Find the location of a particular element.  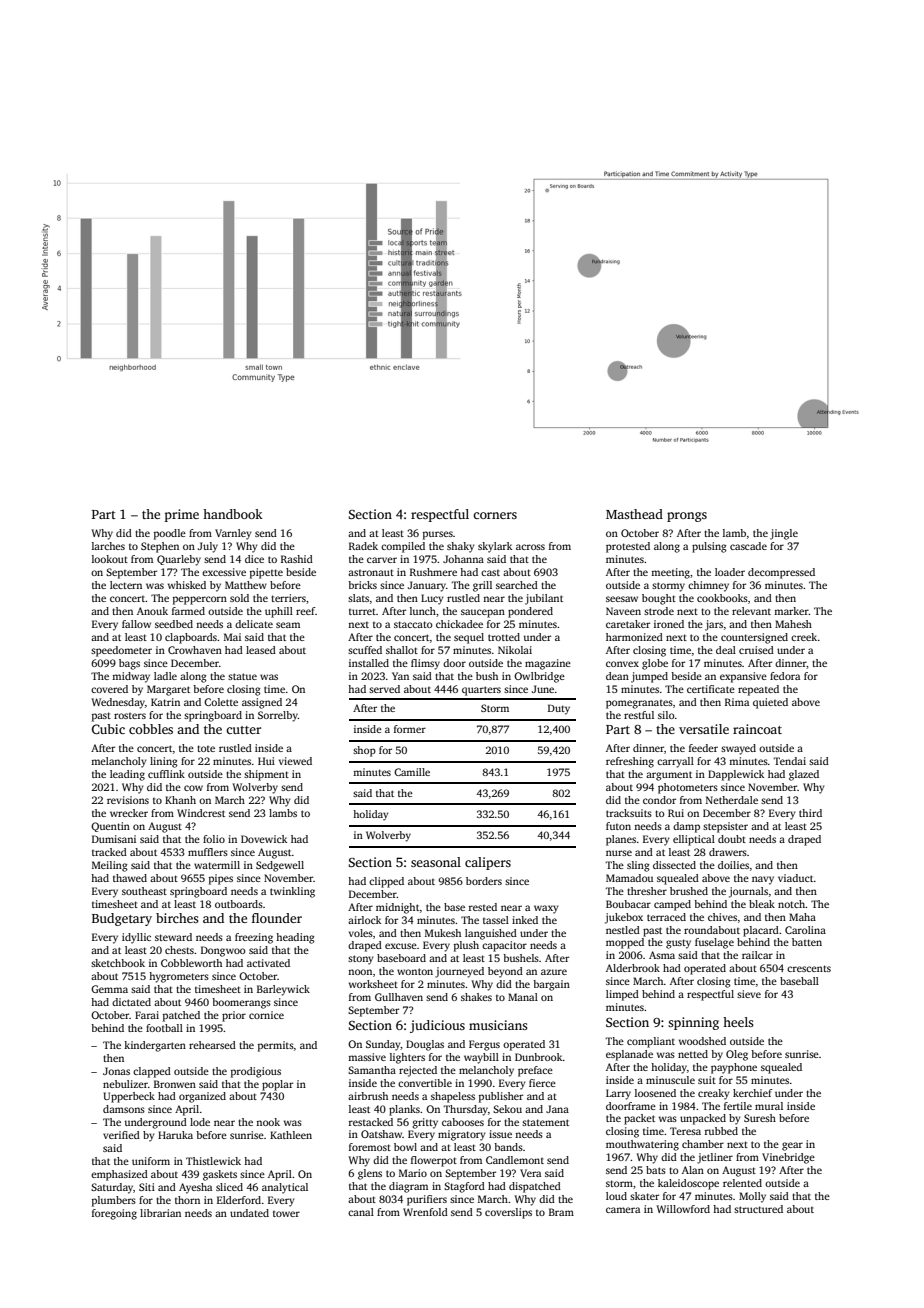

pipes is located at coordinates (221, 879).
